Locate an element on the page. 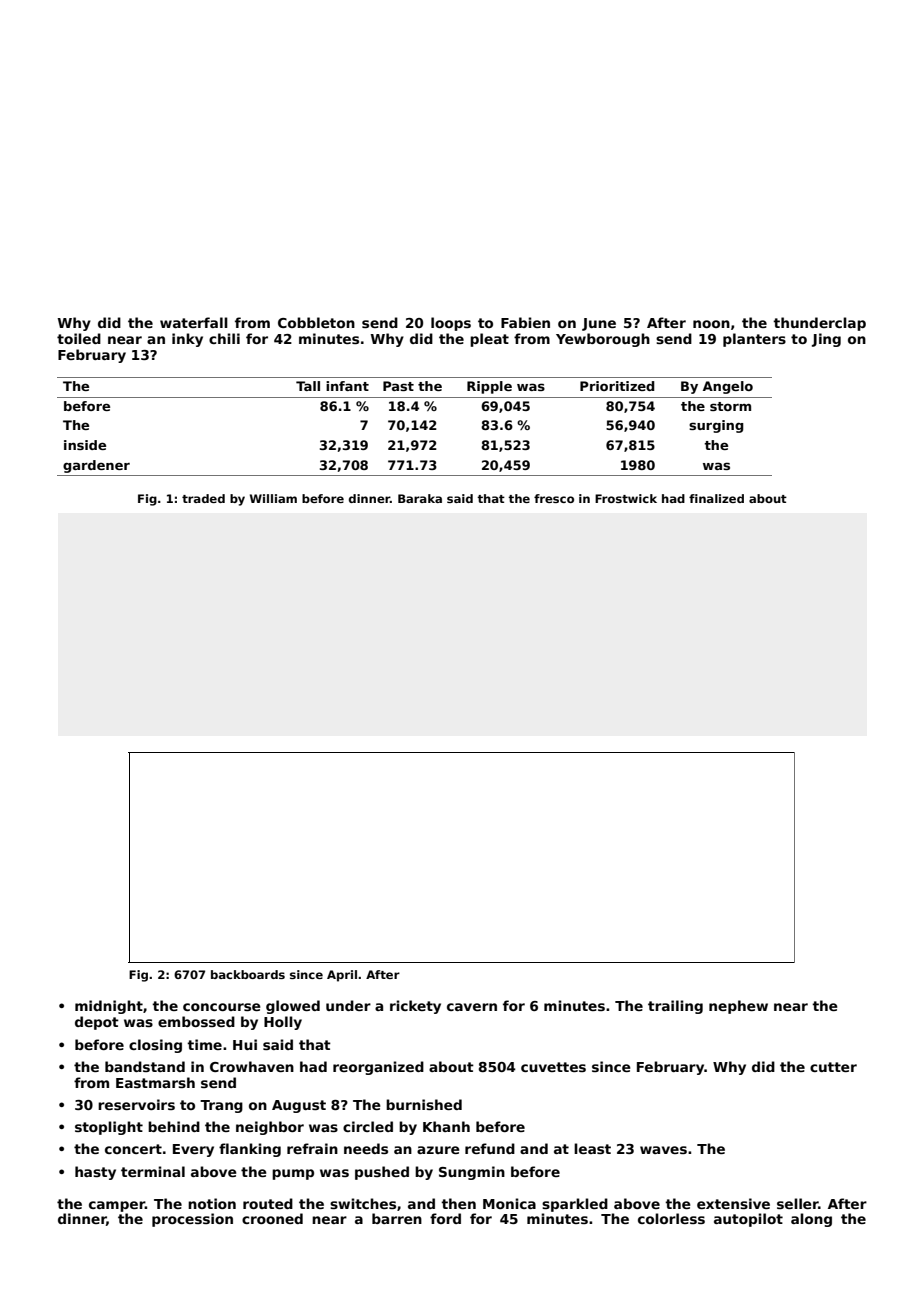 The height and width of the document is (1308, 924). stoplight is located at coordinates (109, 1128).
